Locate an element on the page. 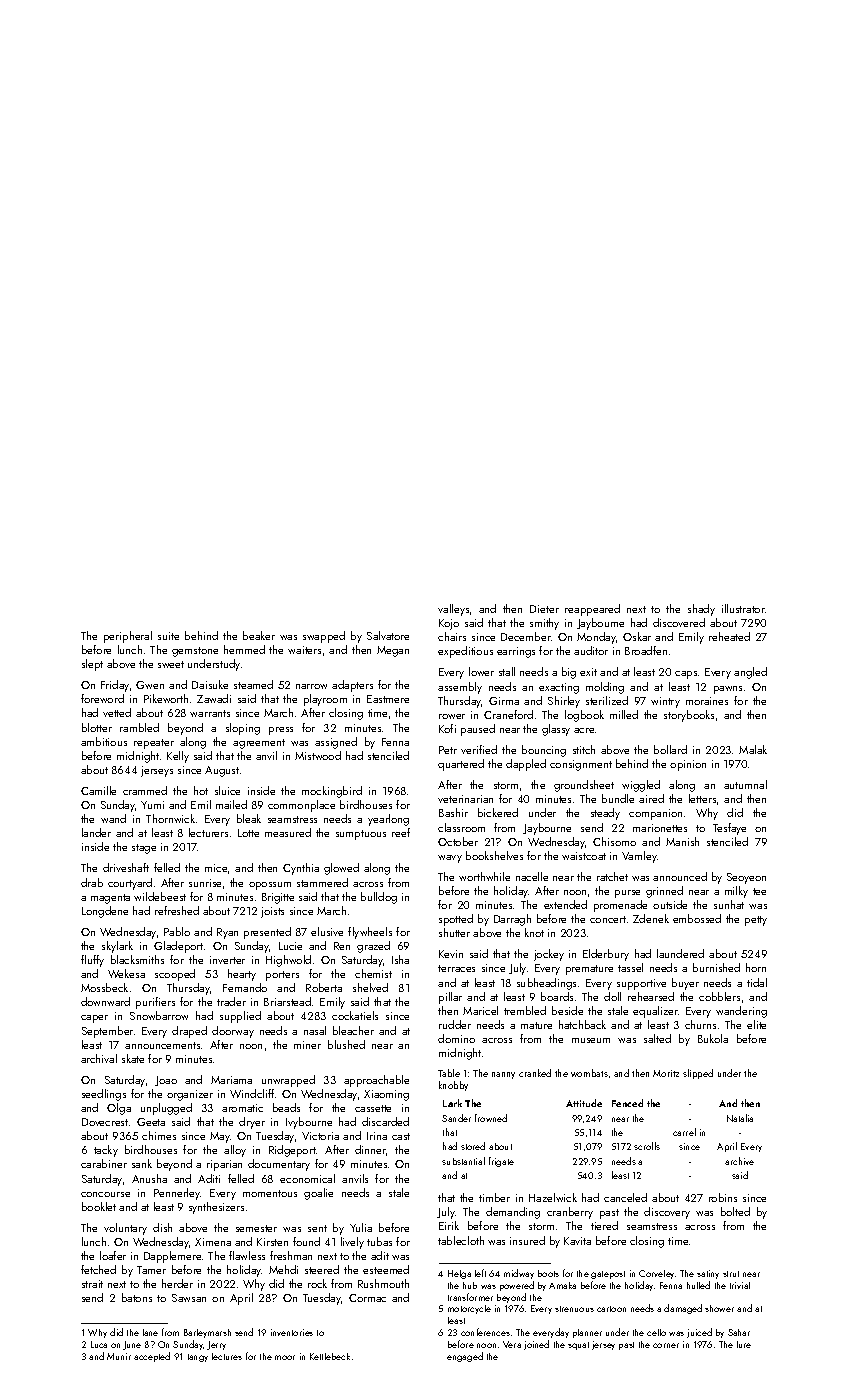  slipped is located at coordinates (698, 1074).
